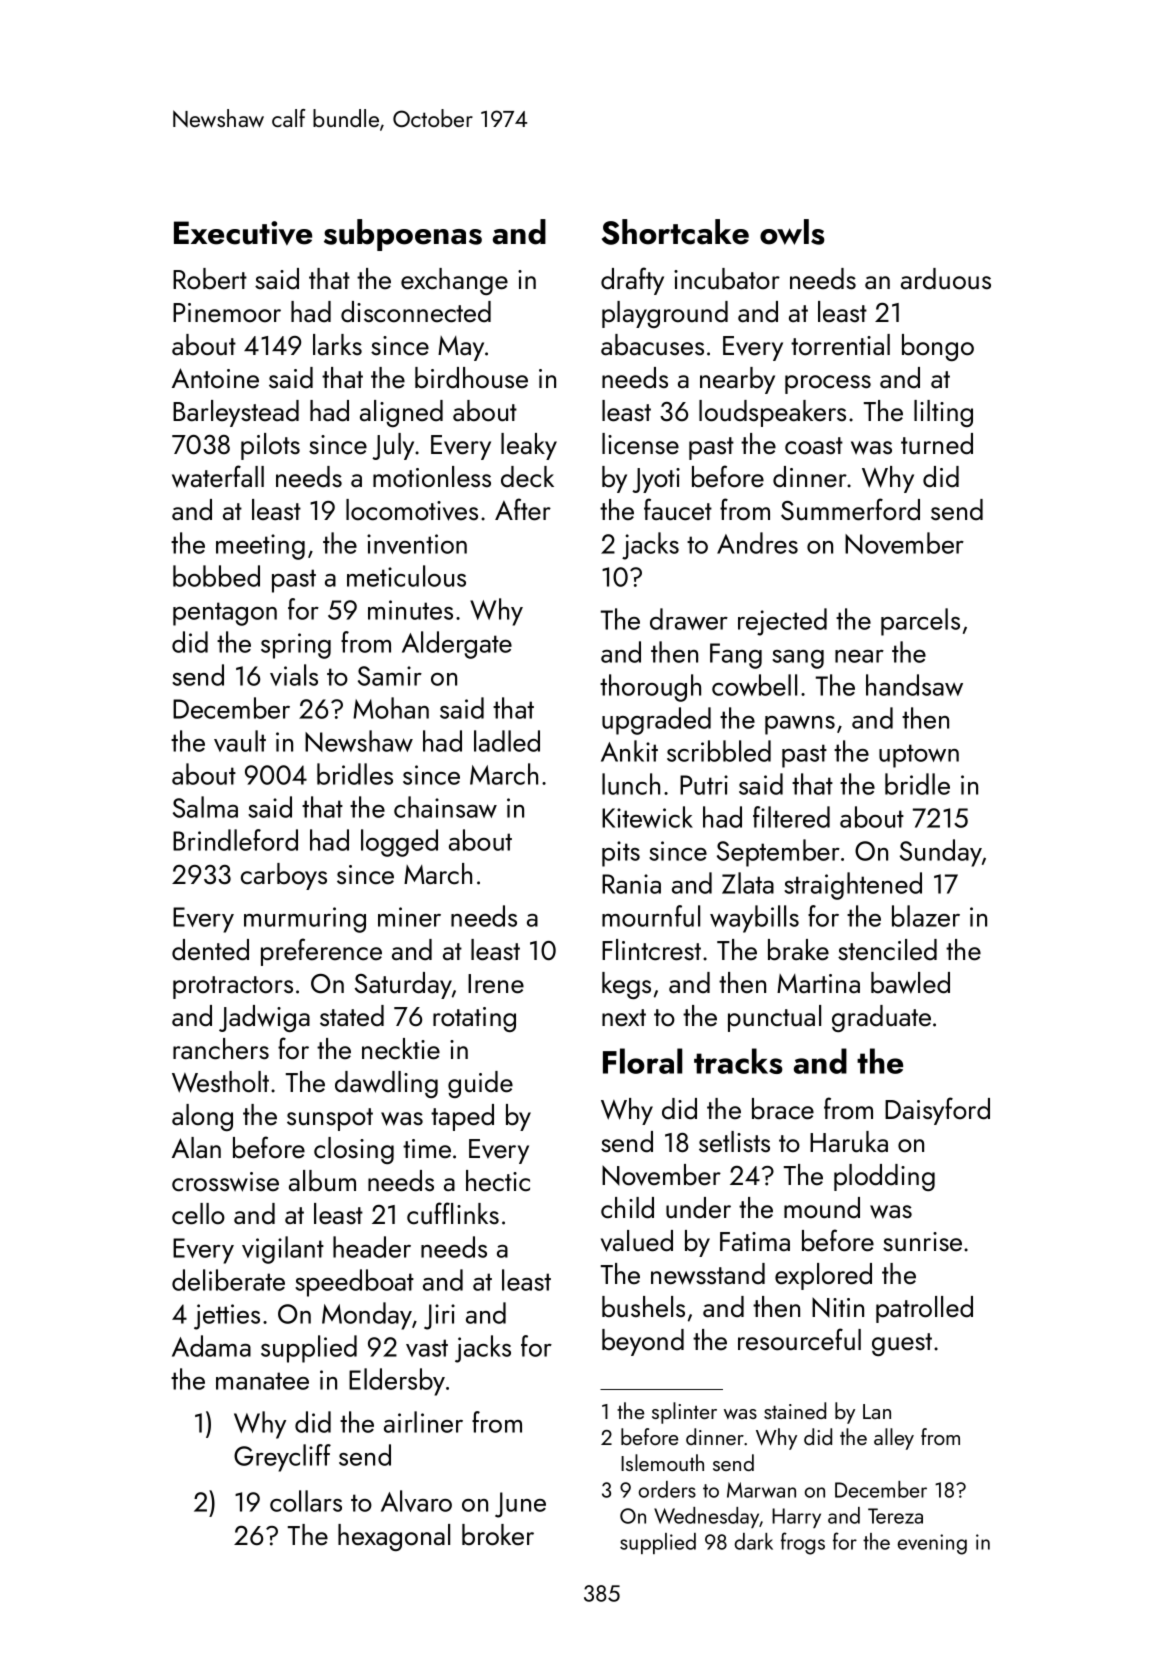 Image resolution: width=1165 pixels, height=1654 pixels. I want to click on uptown, so click(919, 756).
